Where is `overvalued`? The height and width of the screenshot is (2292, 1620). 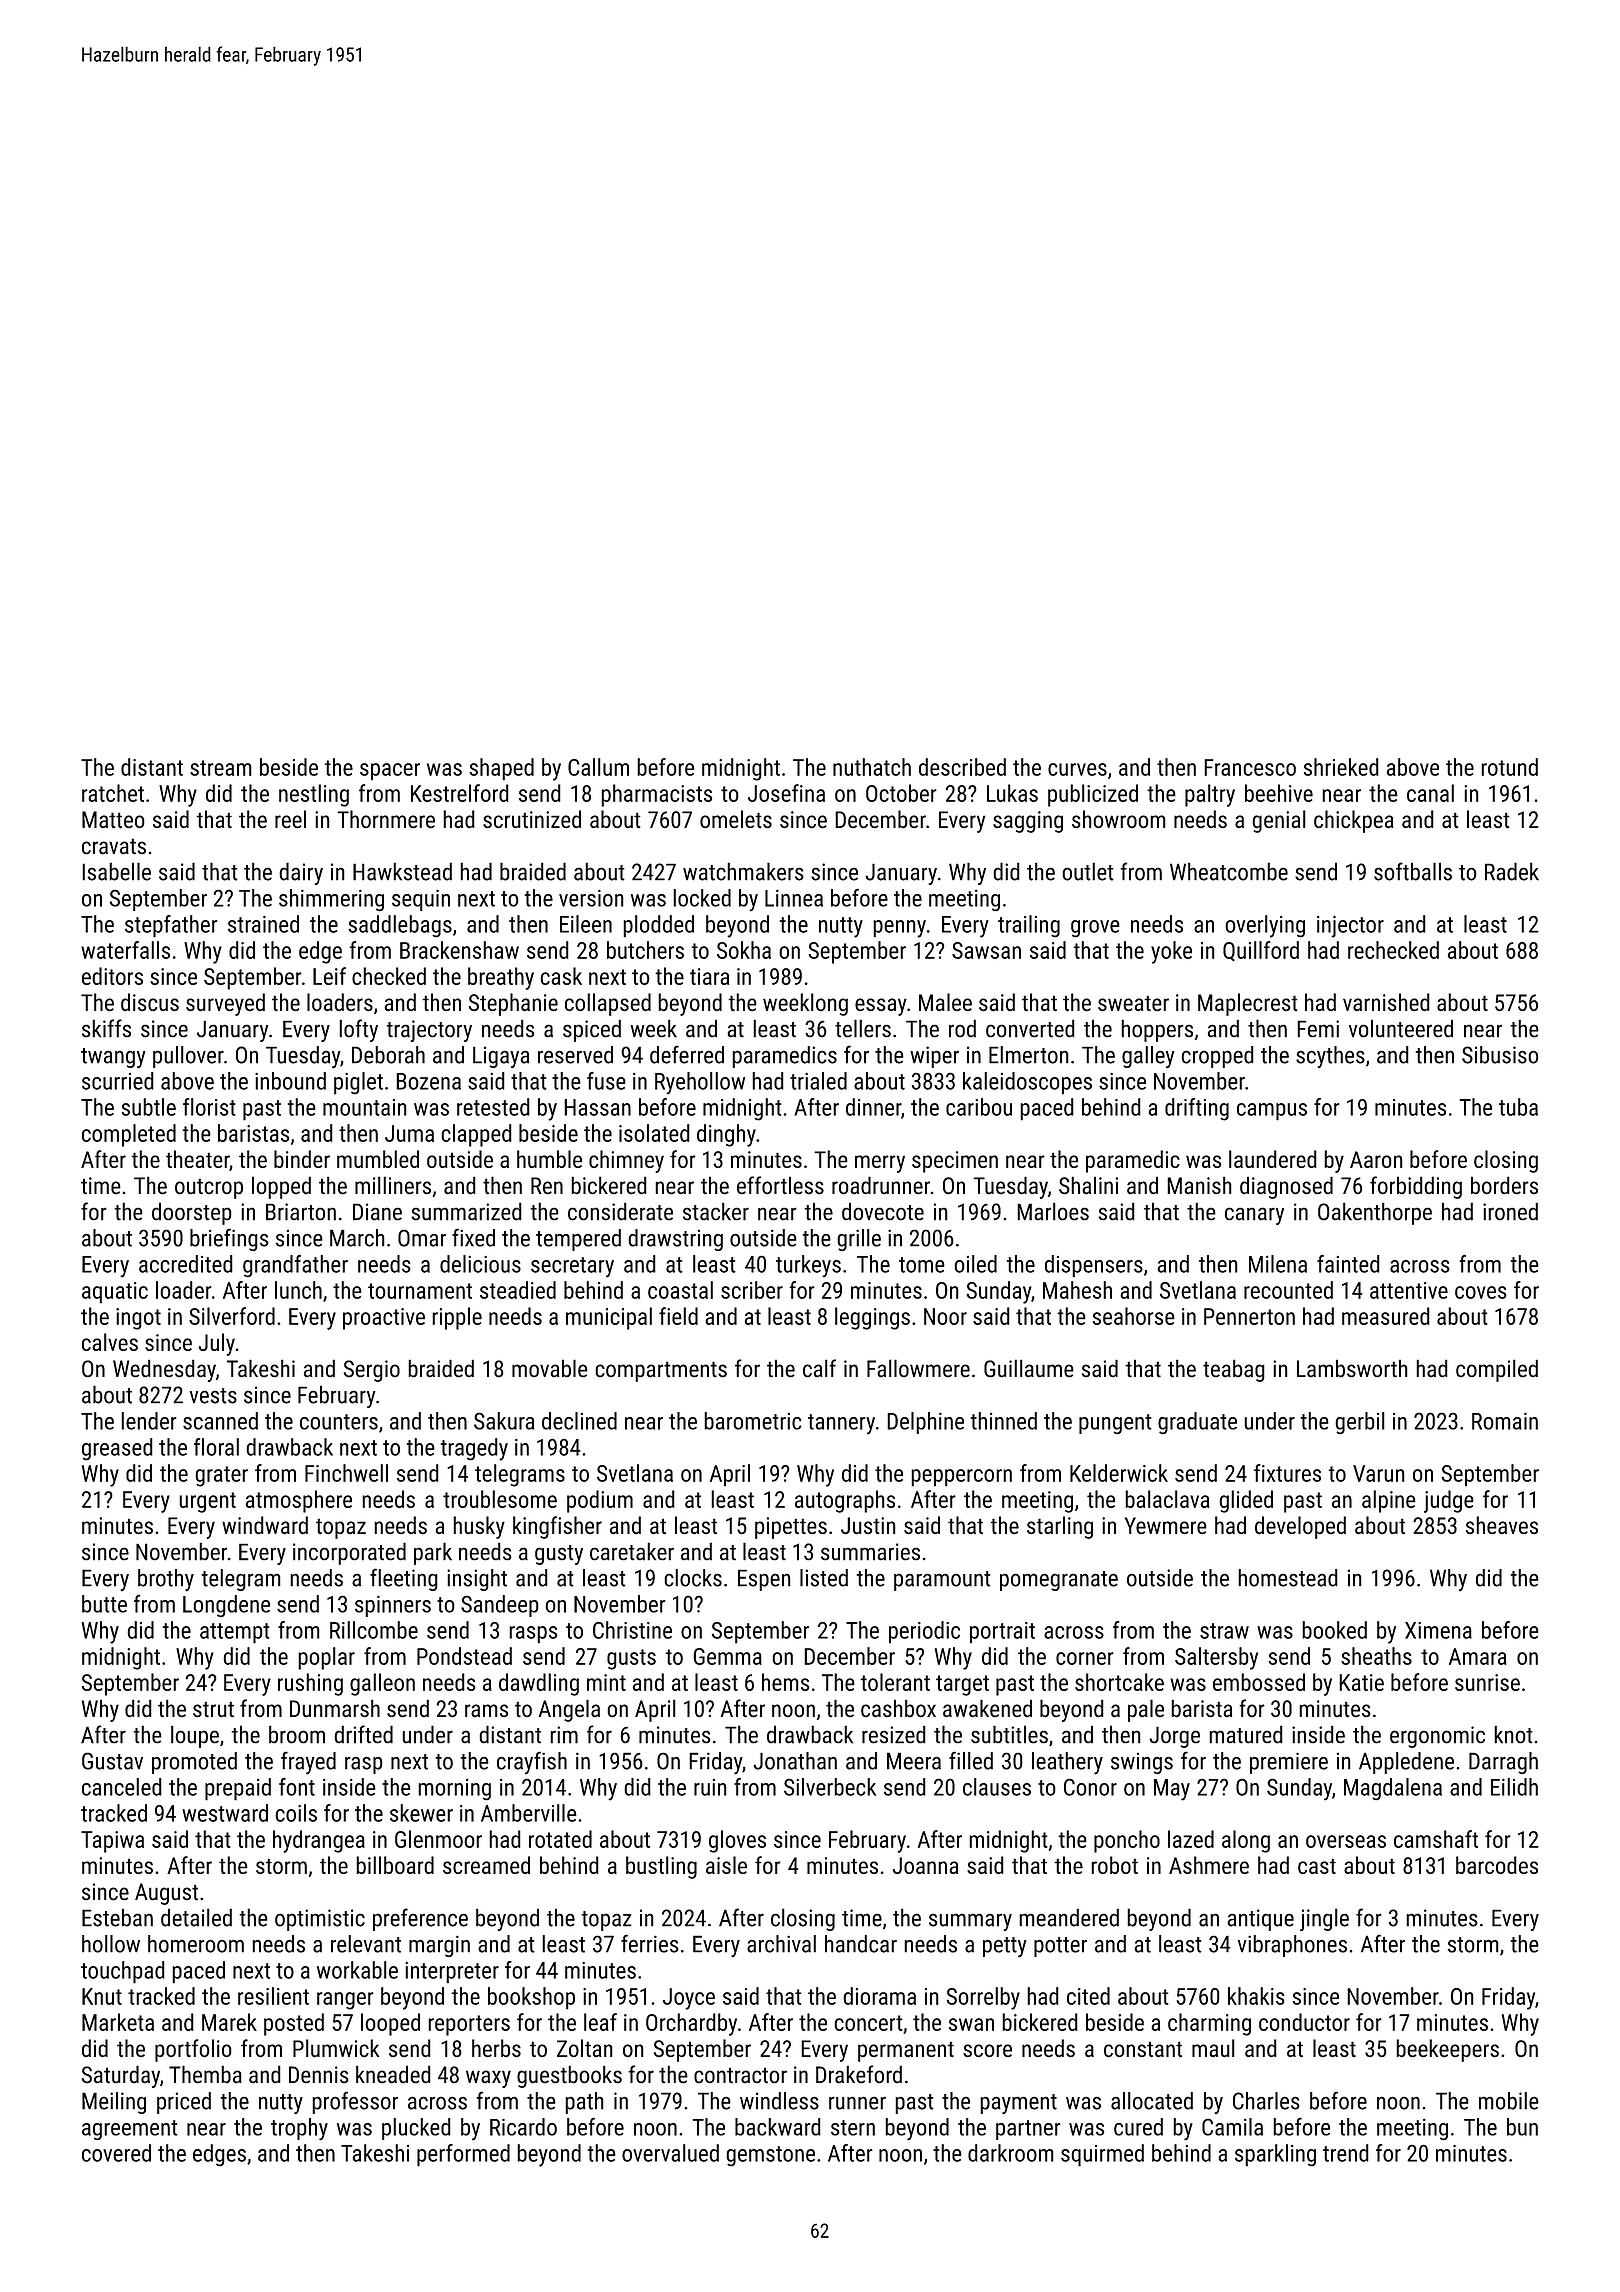
overvalued is located at coordinates (670, 2153).
